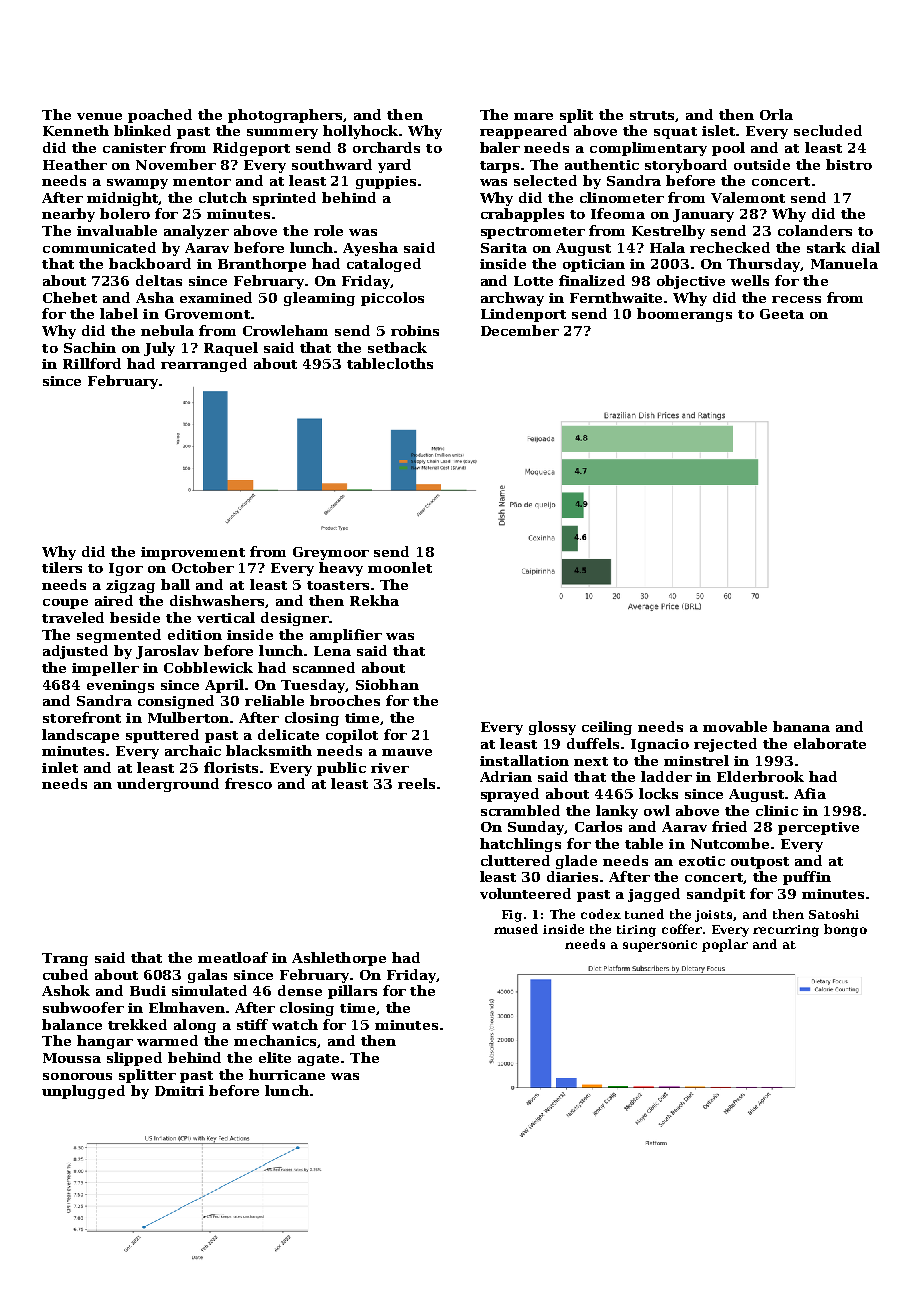 The image size is (924, 1308). What do you see at coordinates (691, 282) in the page?
I see `objective` at bounding box center [691, 282].
